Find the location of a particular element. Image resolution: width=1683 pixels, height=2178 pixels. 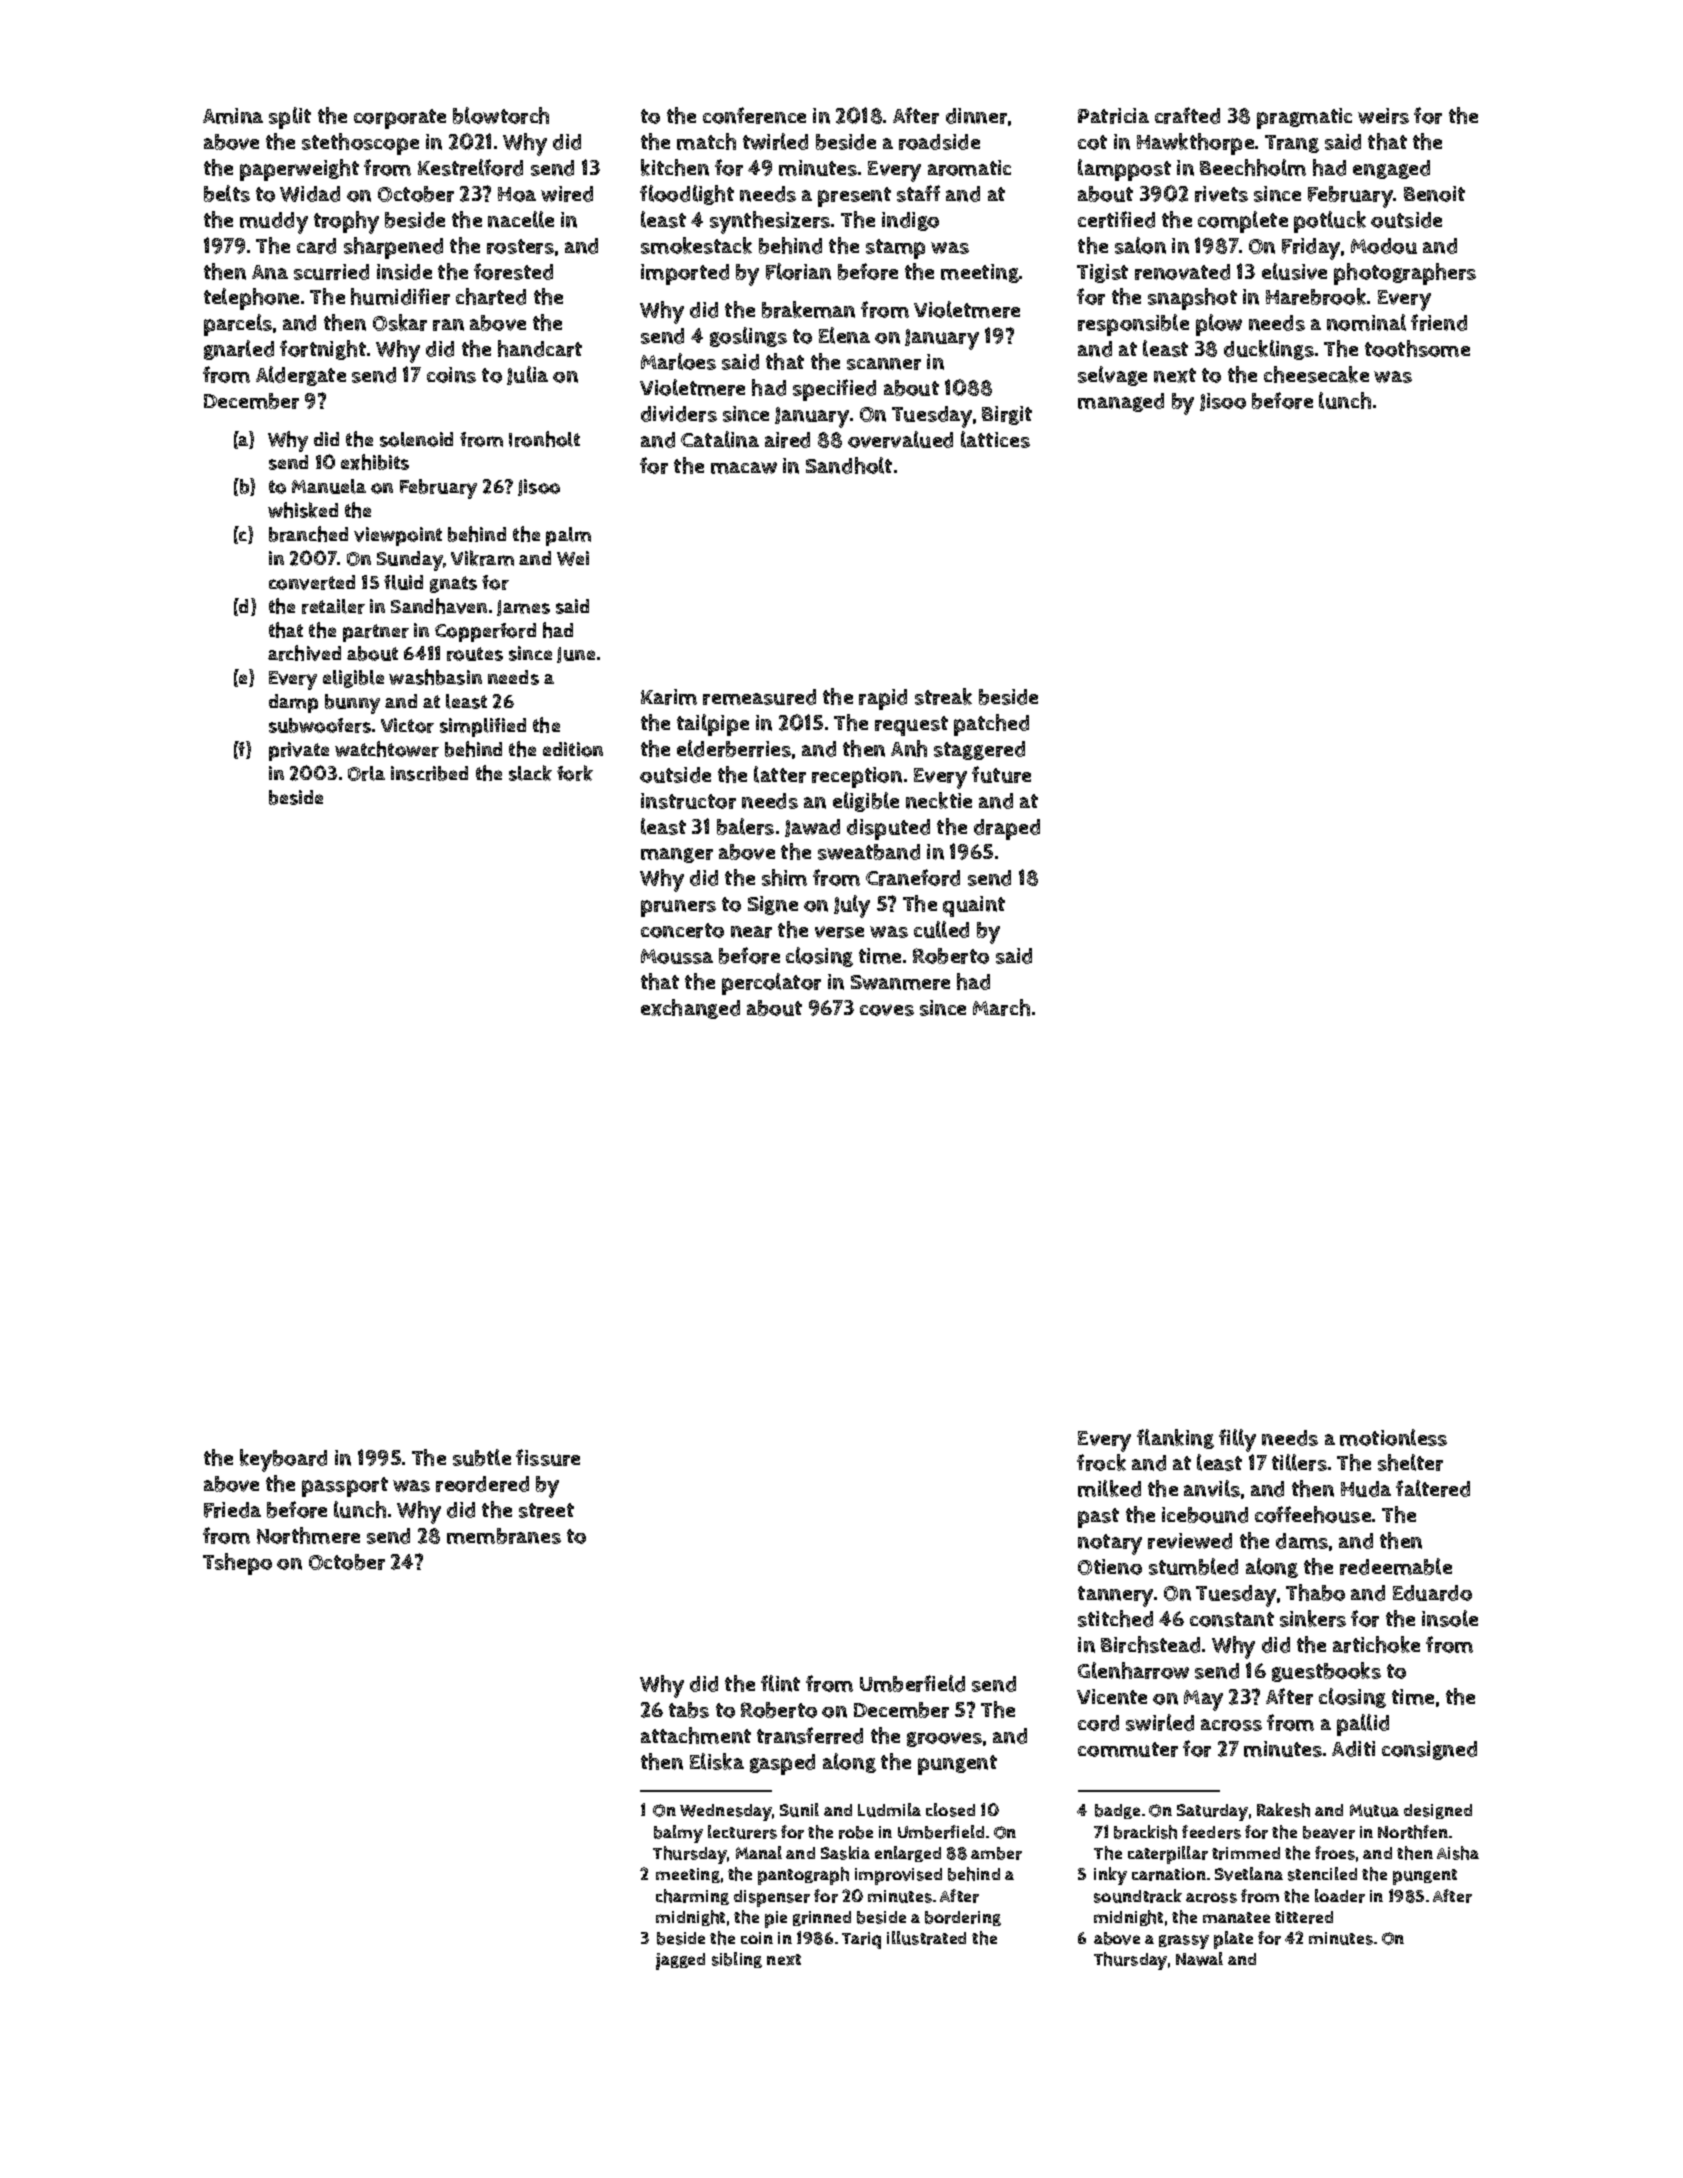

corporate is located at coordinates (400, 119).
